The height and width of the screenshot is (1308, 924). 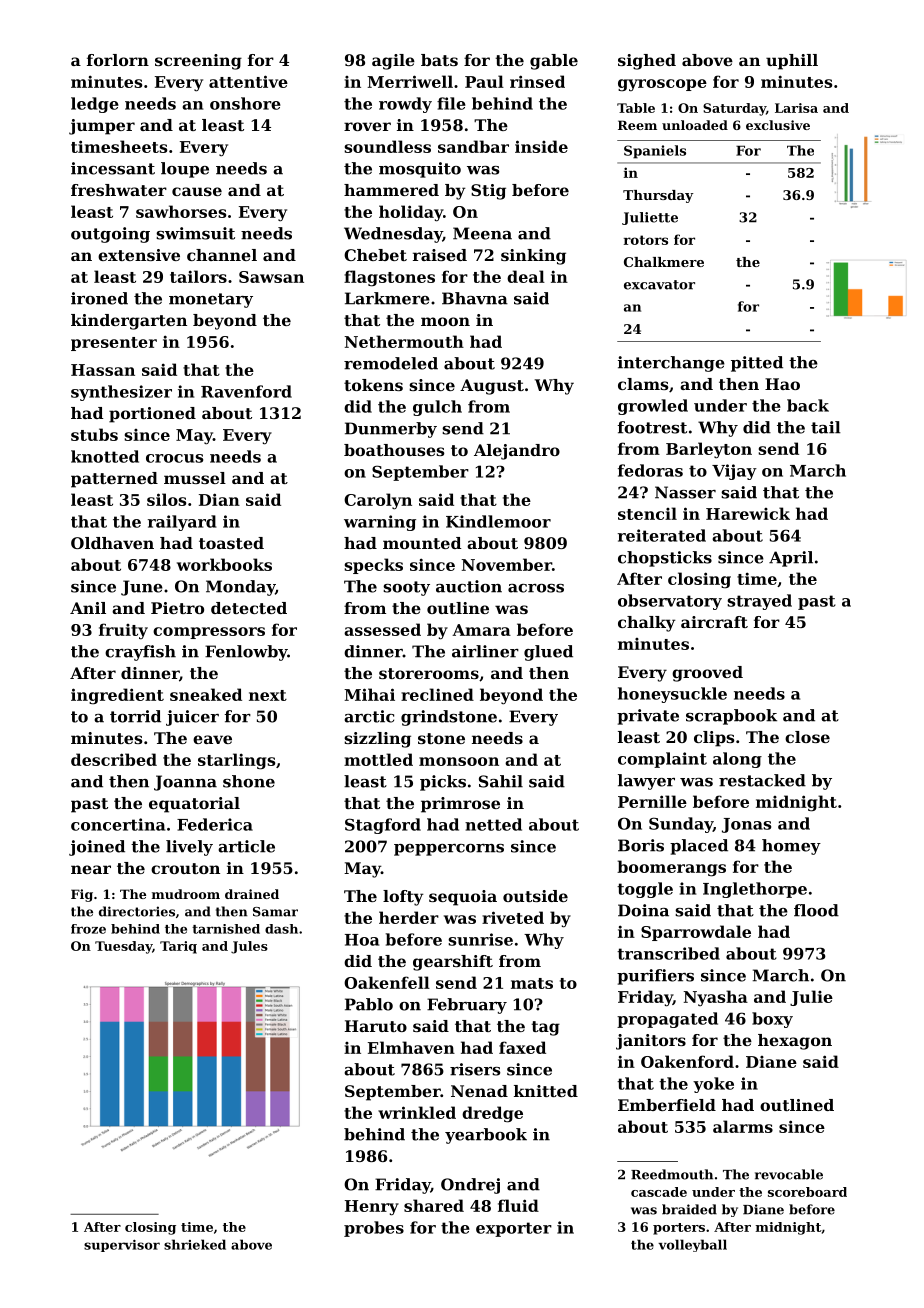 I want to click on Anil, so click(x=88, y=608).
